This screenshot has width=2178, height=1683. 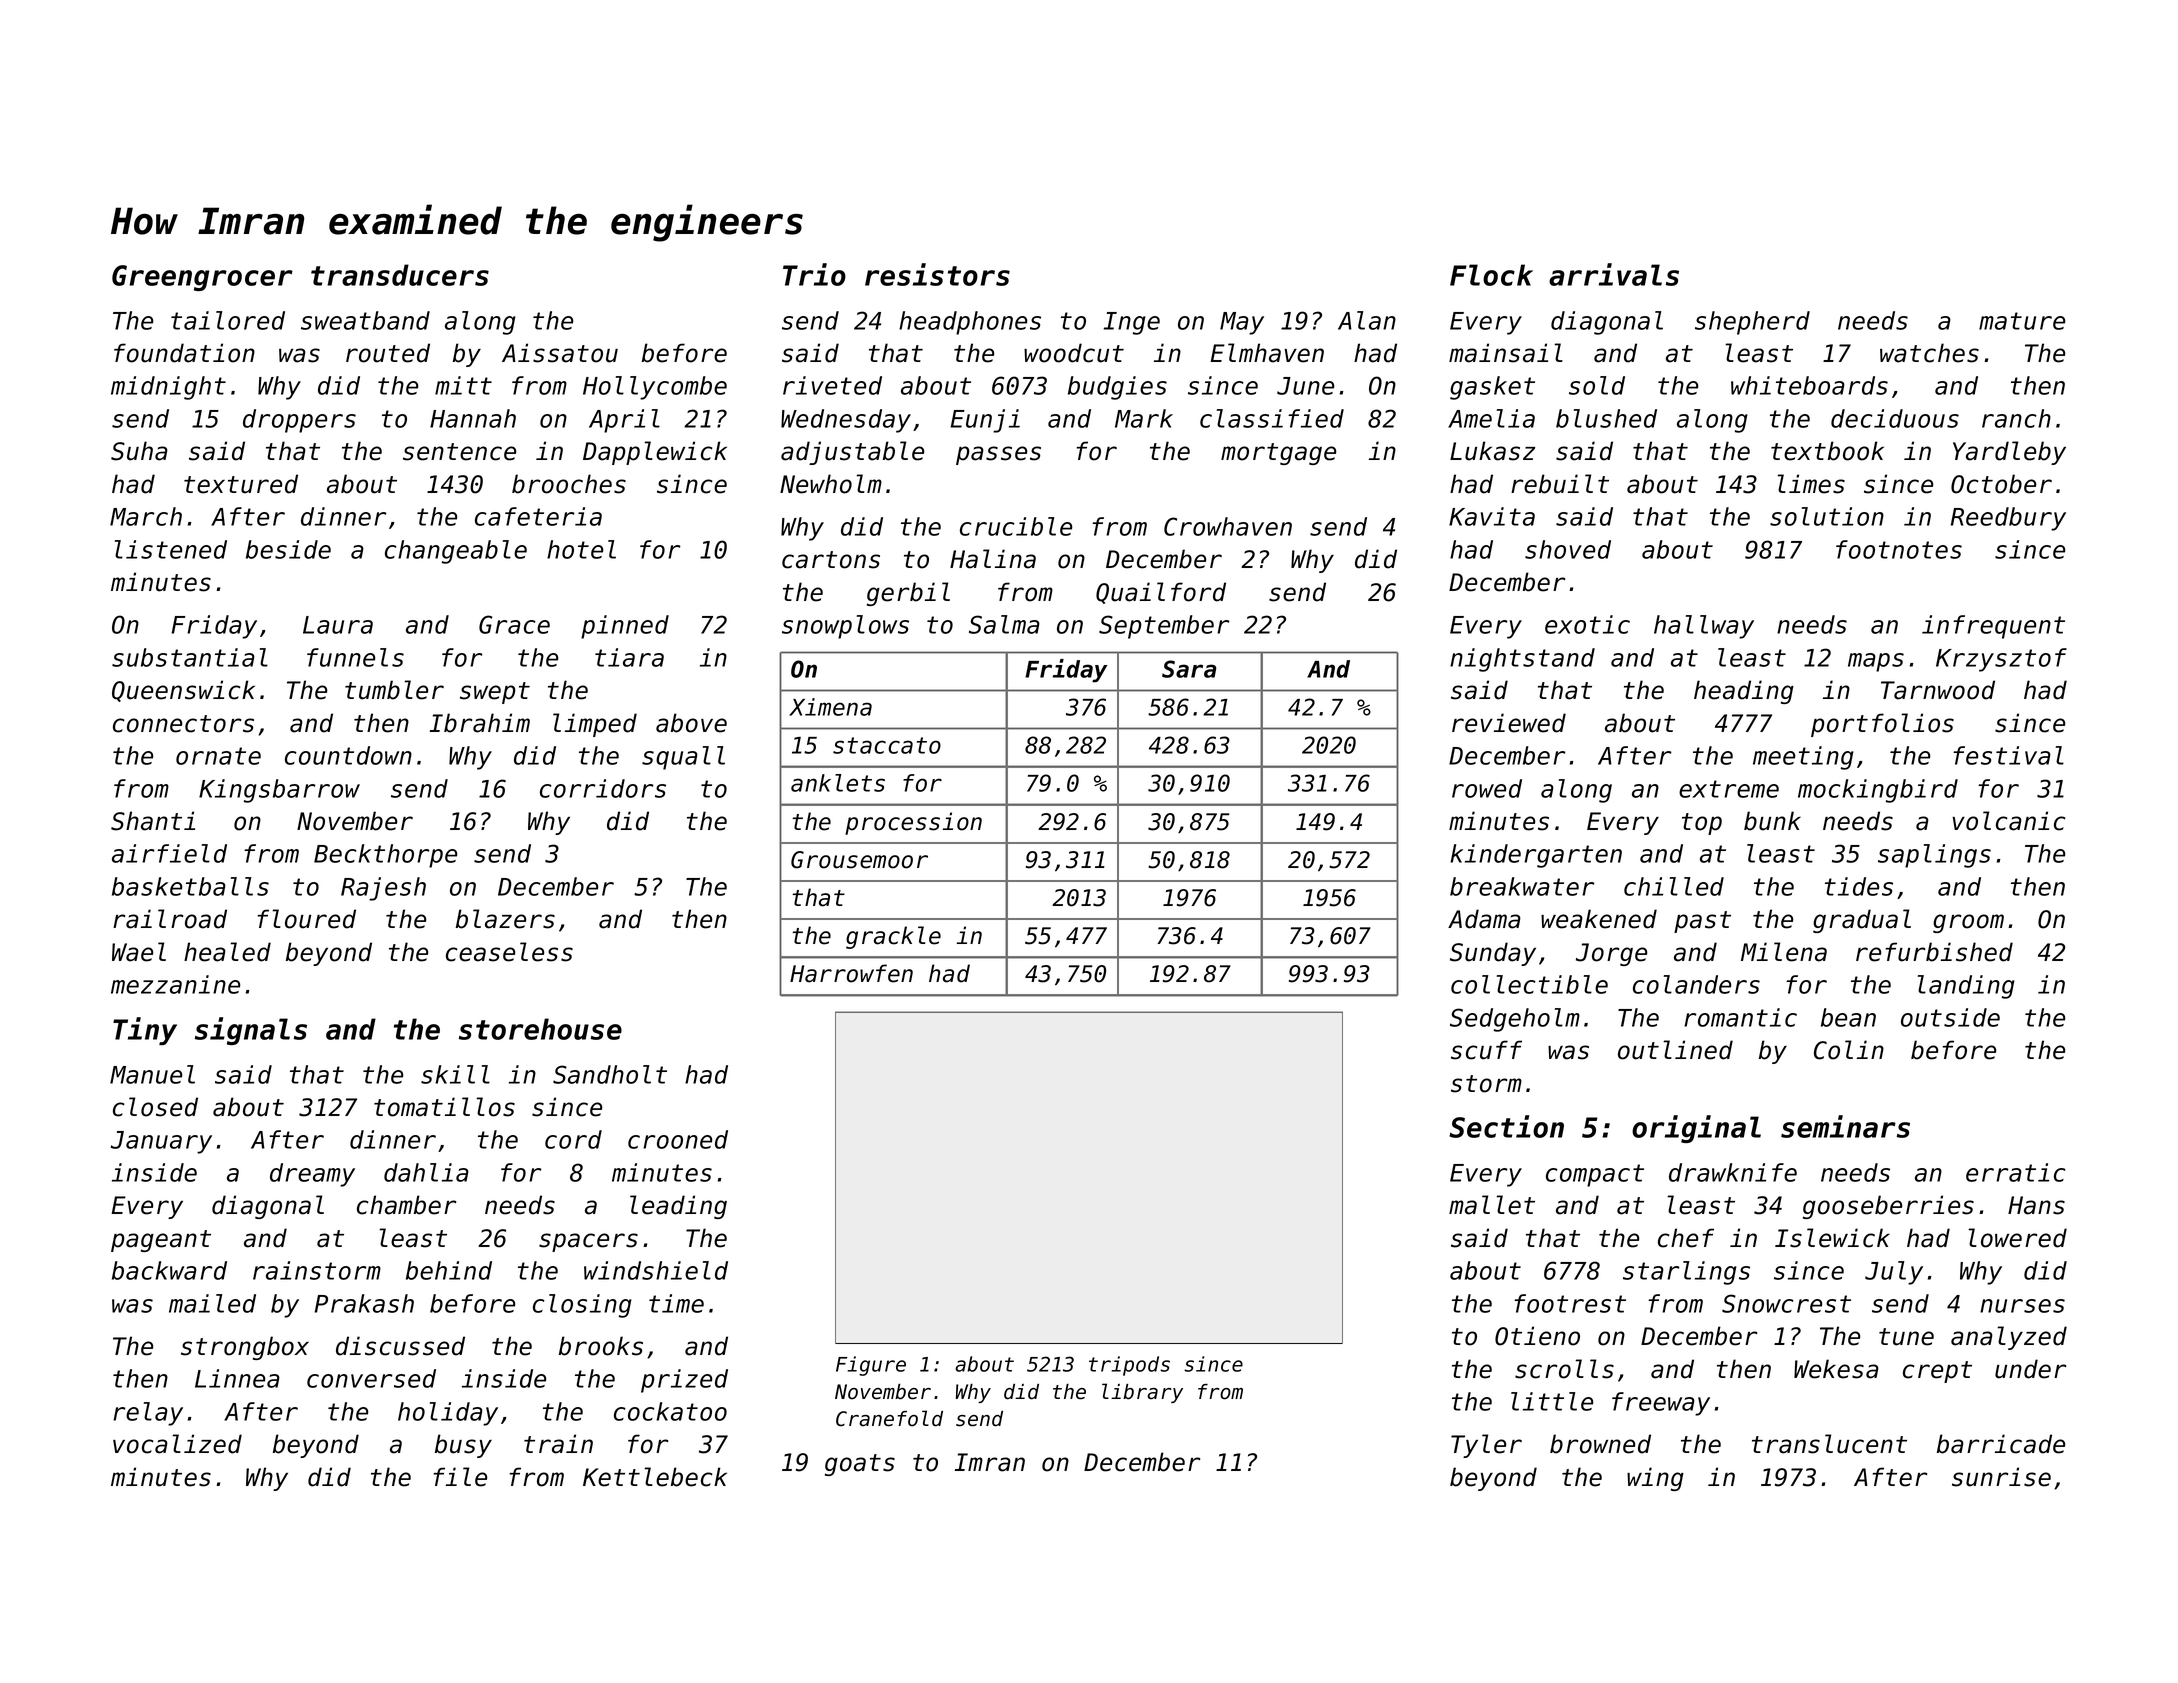 What do you see at coordinates (338, 625) in the screenshot?
I see `Laura` at bounding box center [338, 625].
